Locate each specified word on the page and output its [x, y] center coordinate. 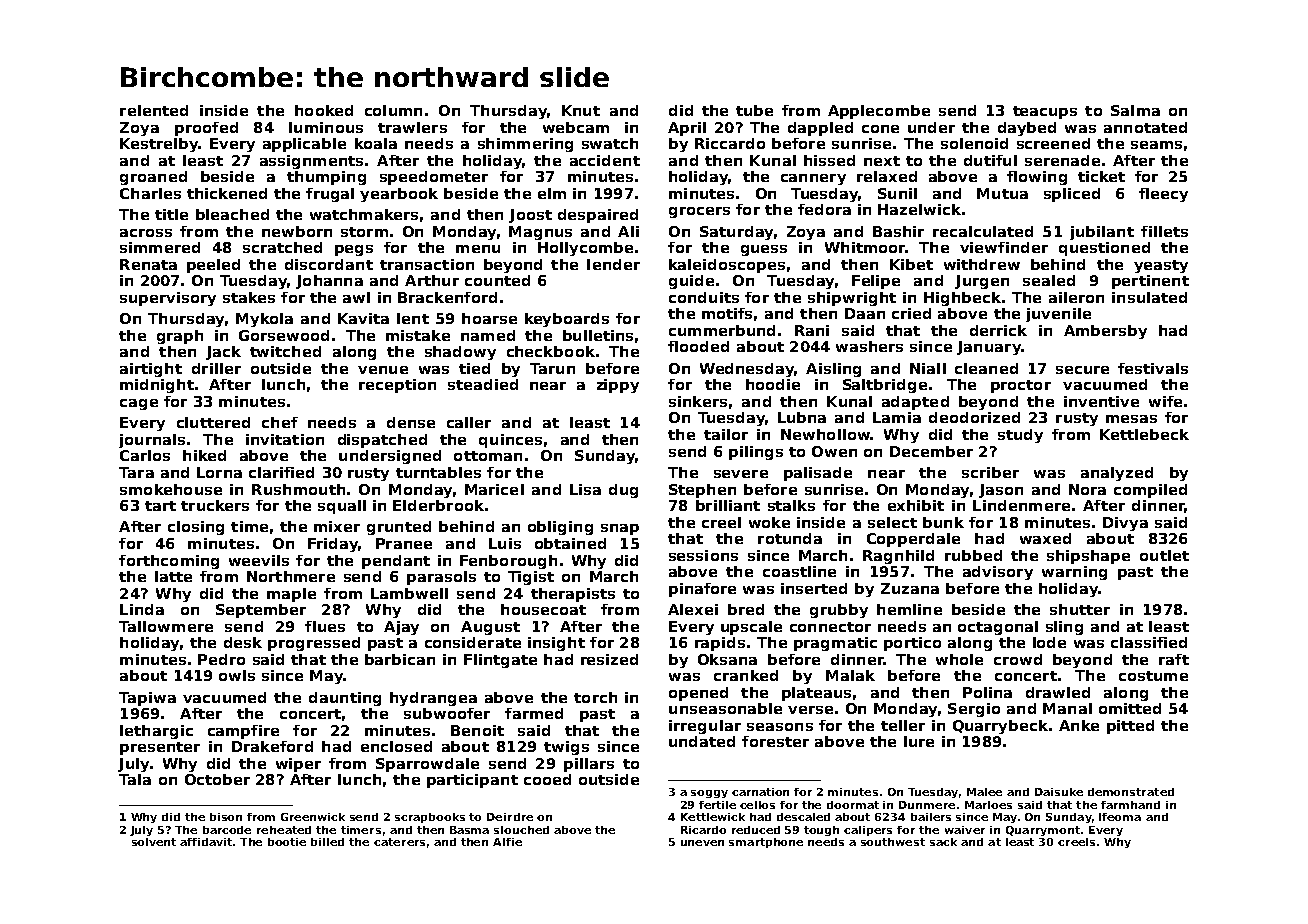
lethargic [156, 732]
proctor [1021, 386]
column [393, 110]
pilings [756, 453]
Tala [135, 779]
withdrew [982, 264]
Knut [581, 110]
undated [702, 741]
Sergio [974, 710]
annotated [1145, 127]
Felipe [876, 282]
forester [775, 741]
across [146, 233]
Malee [984, 792]
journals [152, 441]
